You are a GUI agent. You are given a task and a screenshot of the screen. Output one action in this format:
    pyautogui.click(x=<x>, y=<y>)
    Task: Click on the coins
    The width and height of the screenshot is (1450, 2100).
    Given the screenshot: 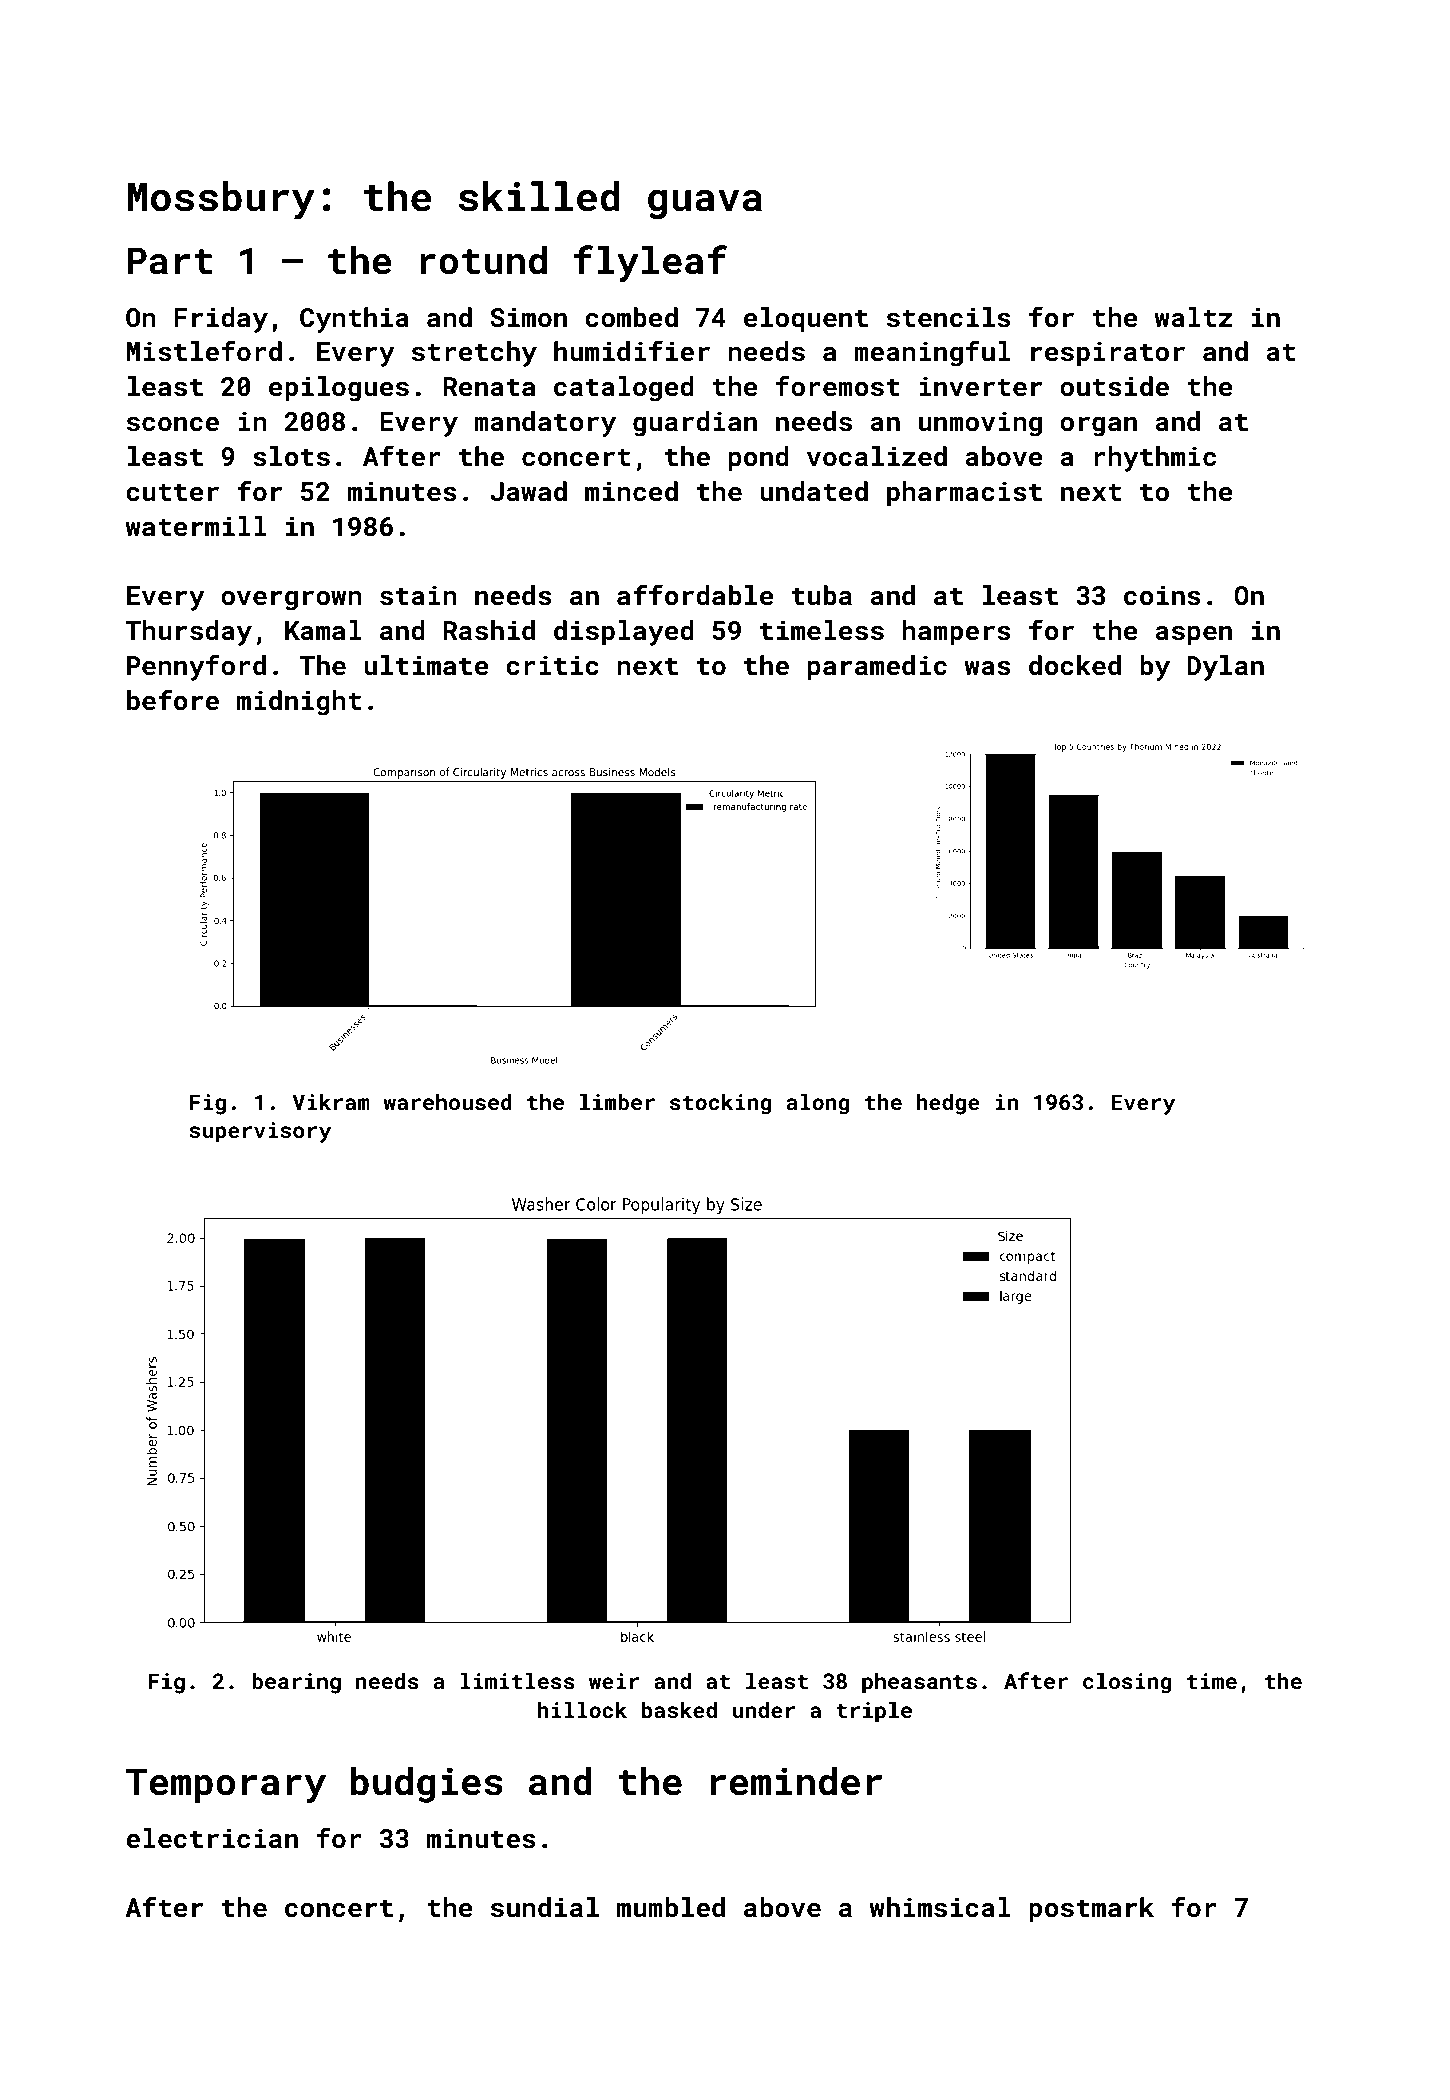 What is the action you would take?
    pyautogui.click(x=1162, y=595)
